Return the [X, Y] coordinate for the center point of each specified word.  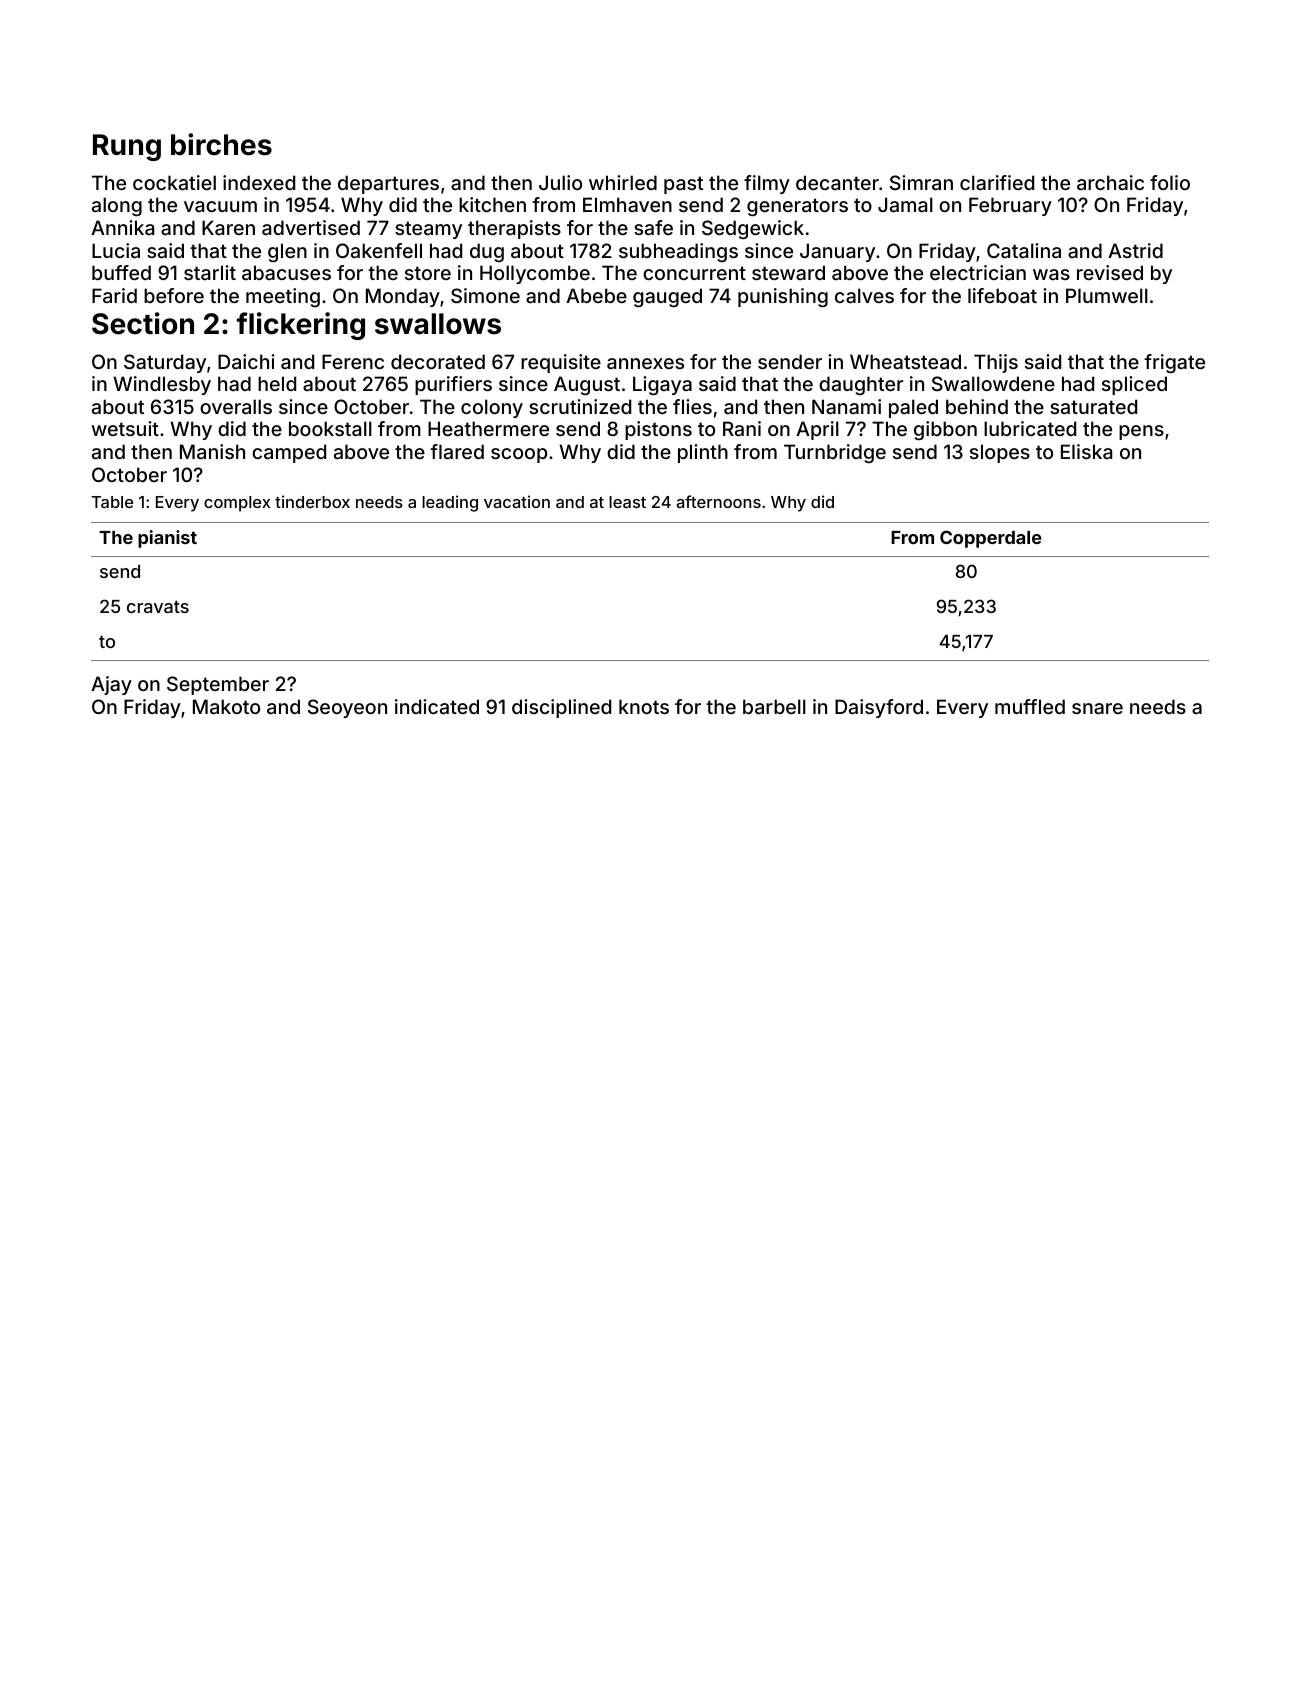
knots [644, 706]
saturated [1093, 406]
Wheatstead [905, 361]
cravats [158, 607]
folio [1170, 182]
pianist [167, 539]
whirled [623, 182]
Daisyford [879, 708]
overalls [236, 406]
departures [388, 184]
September [218, 685]
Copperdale [991, 539]
